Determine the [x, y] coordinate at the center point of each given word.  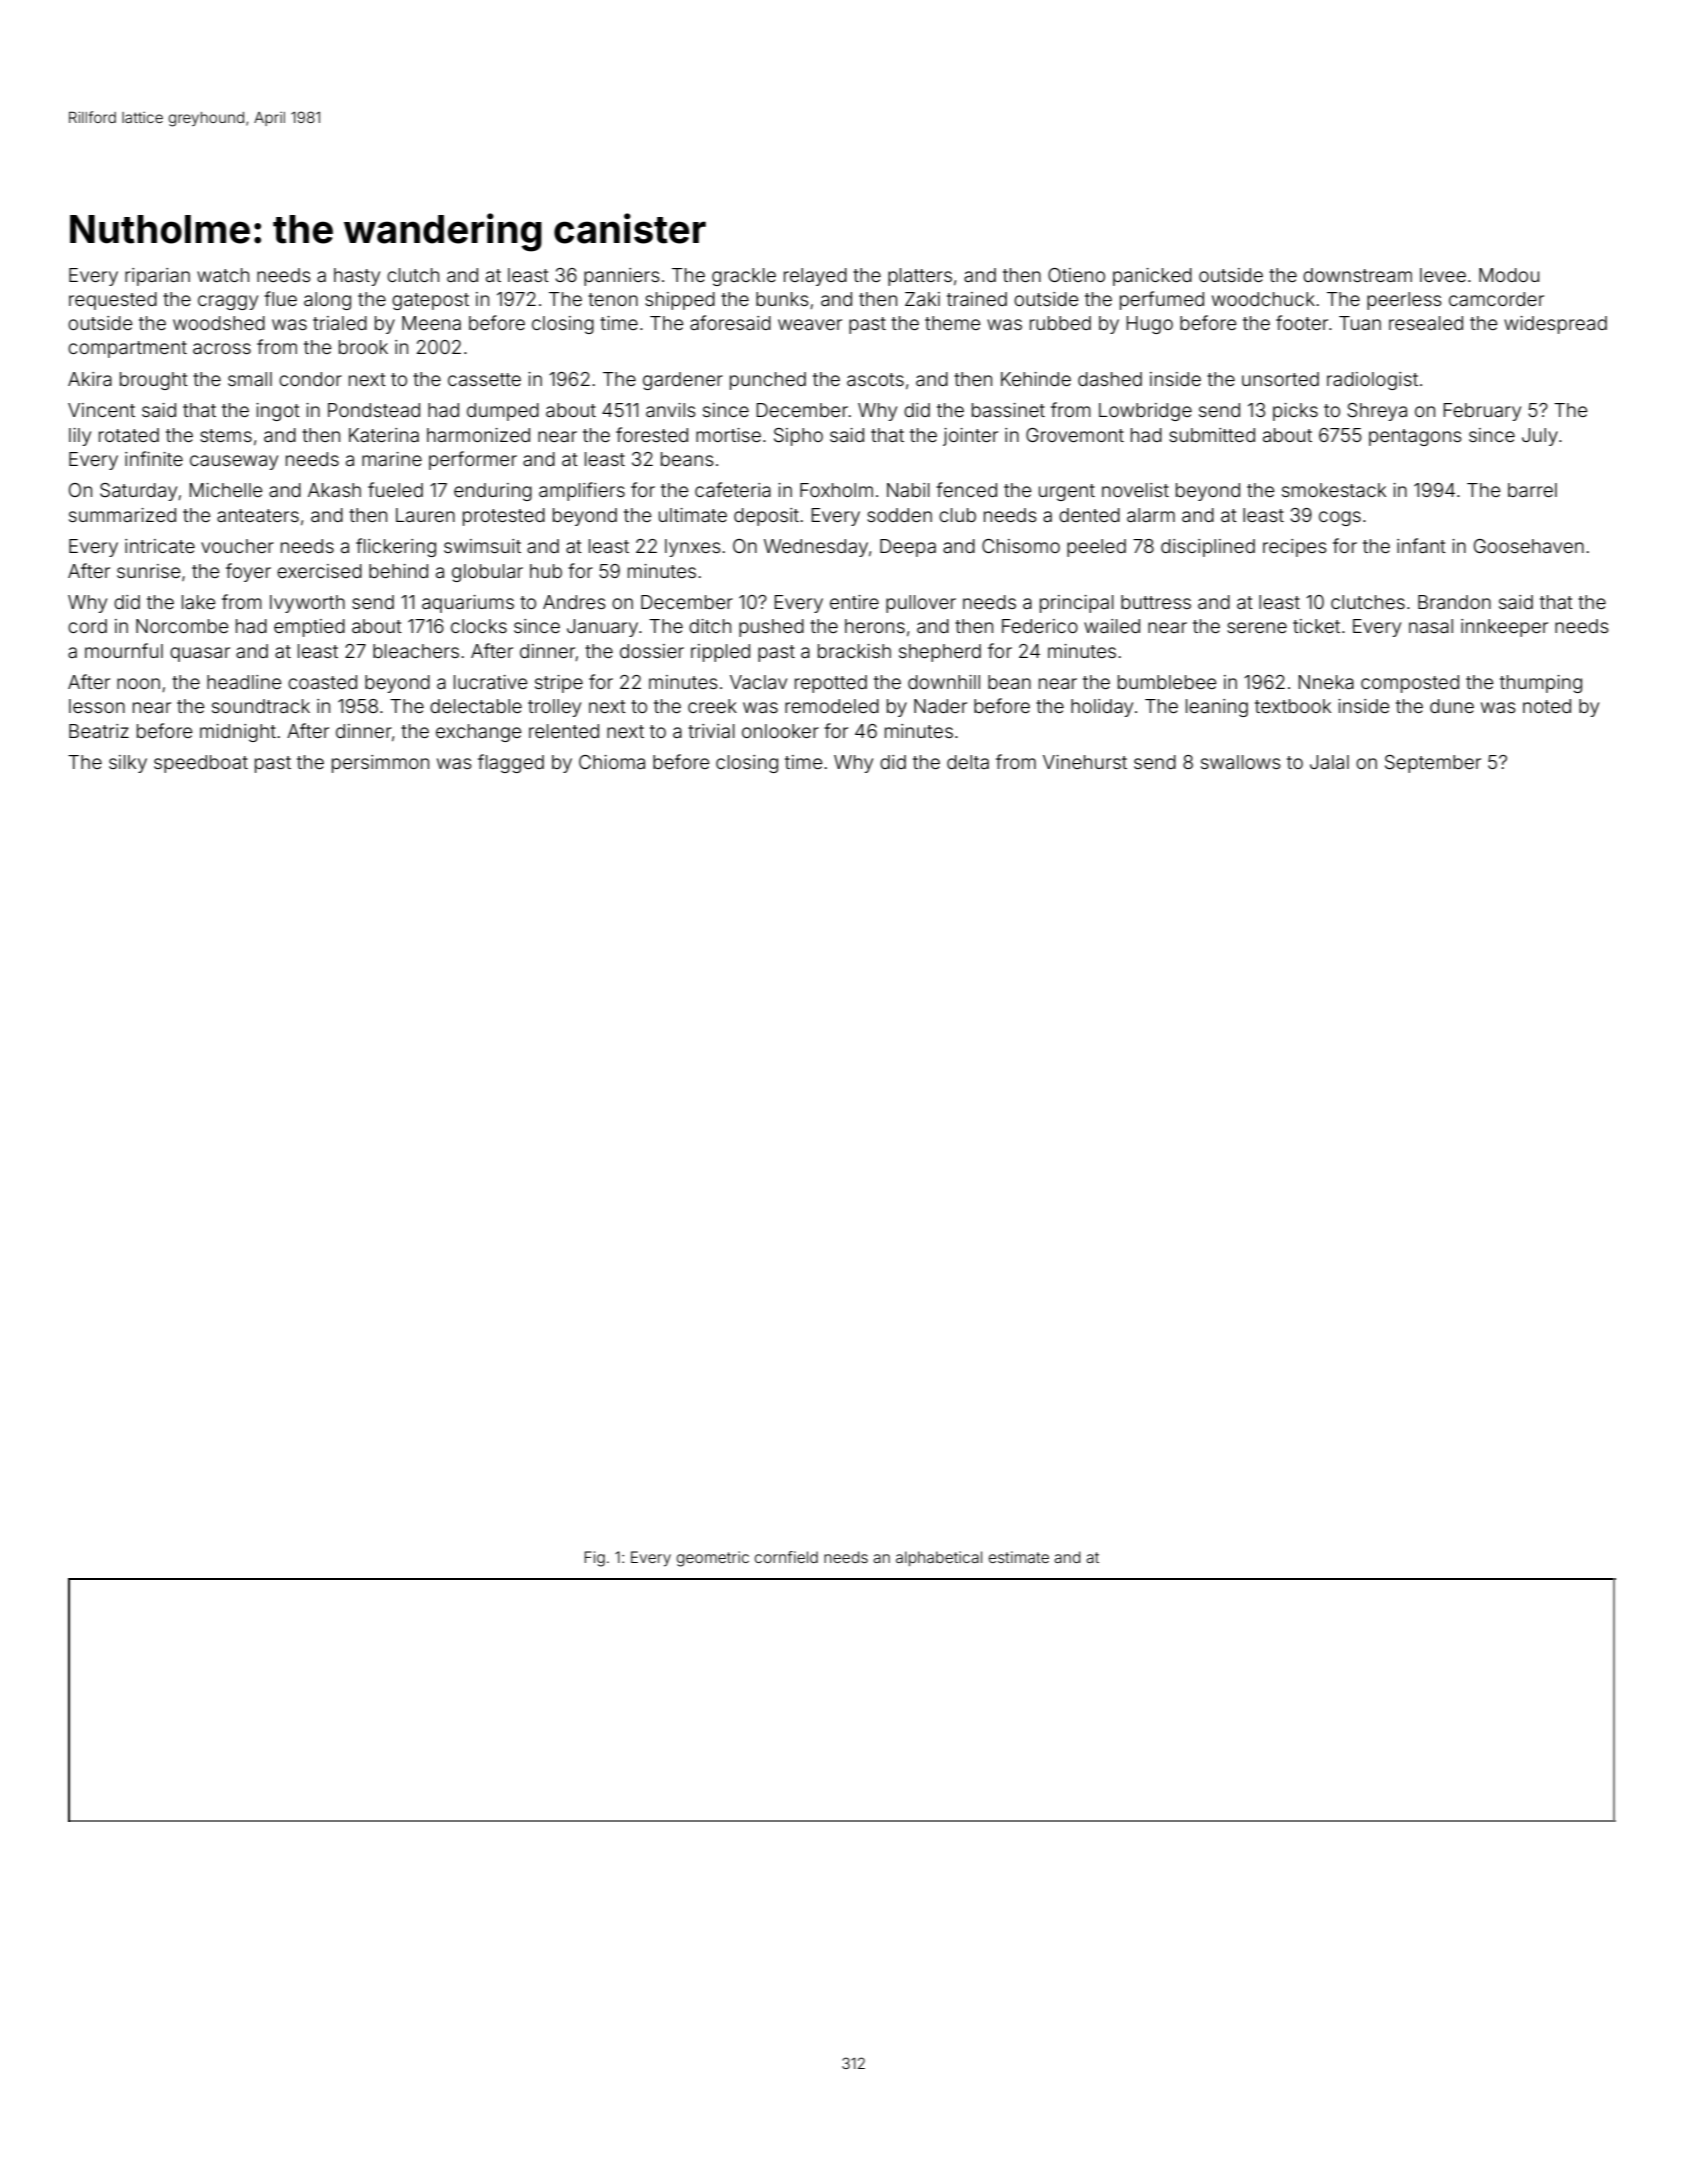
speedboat [201, 764]
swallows [1241, 762]
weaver [810, 324]
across [222, 348]
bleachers [416, 651]
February [1482, 412]
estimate [1019, 1557]
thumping [1541, 684]
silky [128, 764]
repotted [831, 684]
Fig [594, 1559]
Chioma [612, 762]
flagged [511, 763]
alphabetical [939, 1558]
